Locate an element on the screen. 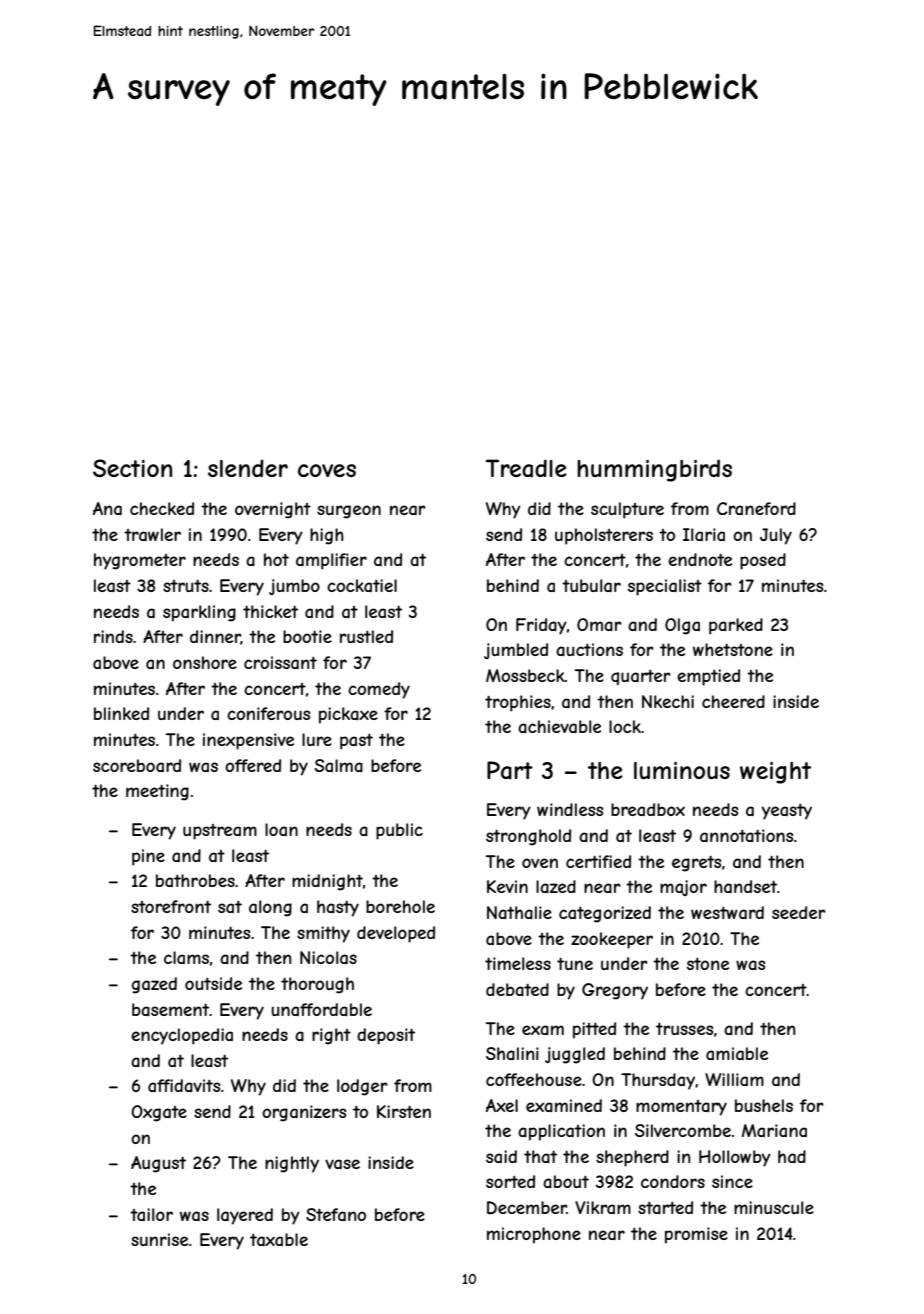 This screenshot has width=924, height=1314. developed is located at coordinates (396, 934).
